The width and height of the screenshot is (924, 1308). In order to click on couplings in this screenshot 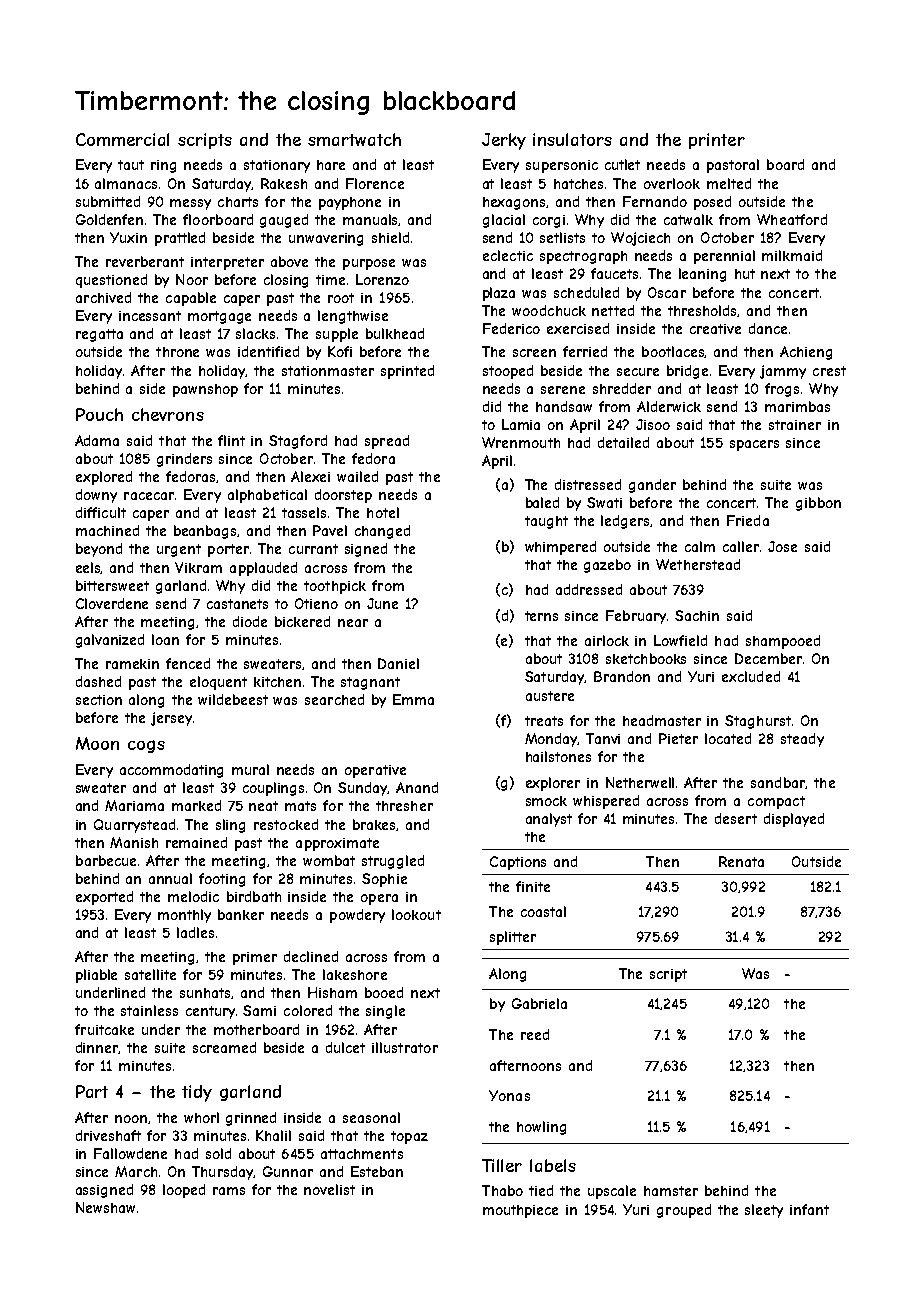, I will do `click(273, 789)`.
